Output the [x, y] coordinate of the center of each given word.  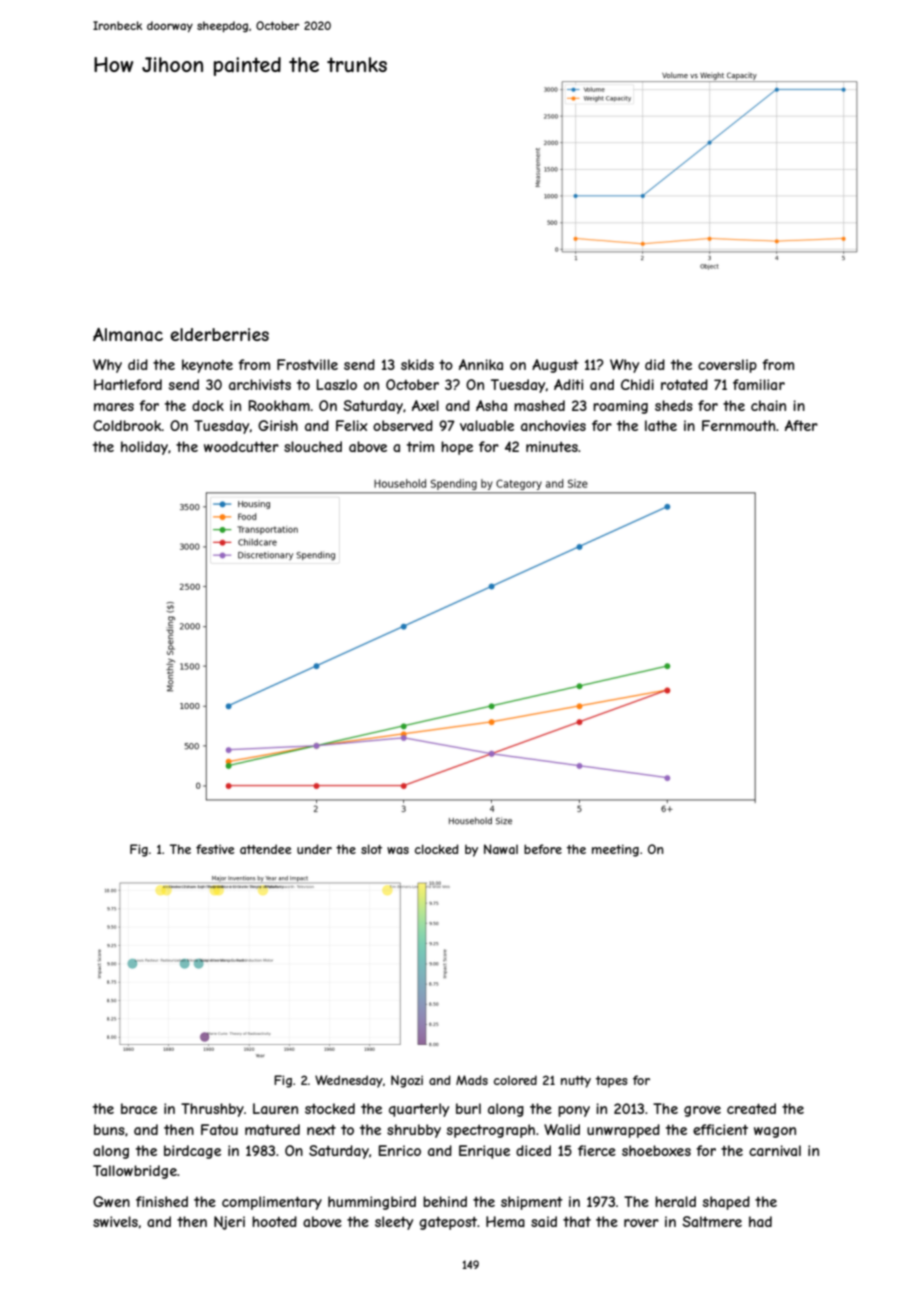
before [543, 849]
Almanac [128, 334]
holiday [144, 448]
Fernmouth [738, 425]
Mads [472, 1080]
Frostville [307, 364]
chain [768, 405]
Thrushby [212, 1110]
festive [215, 849]
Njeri [229, 1223]
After [801, 425]
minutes [552, 446]
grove [702, 1111]
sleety [394, 1223]
